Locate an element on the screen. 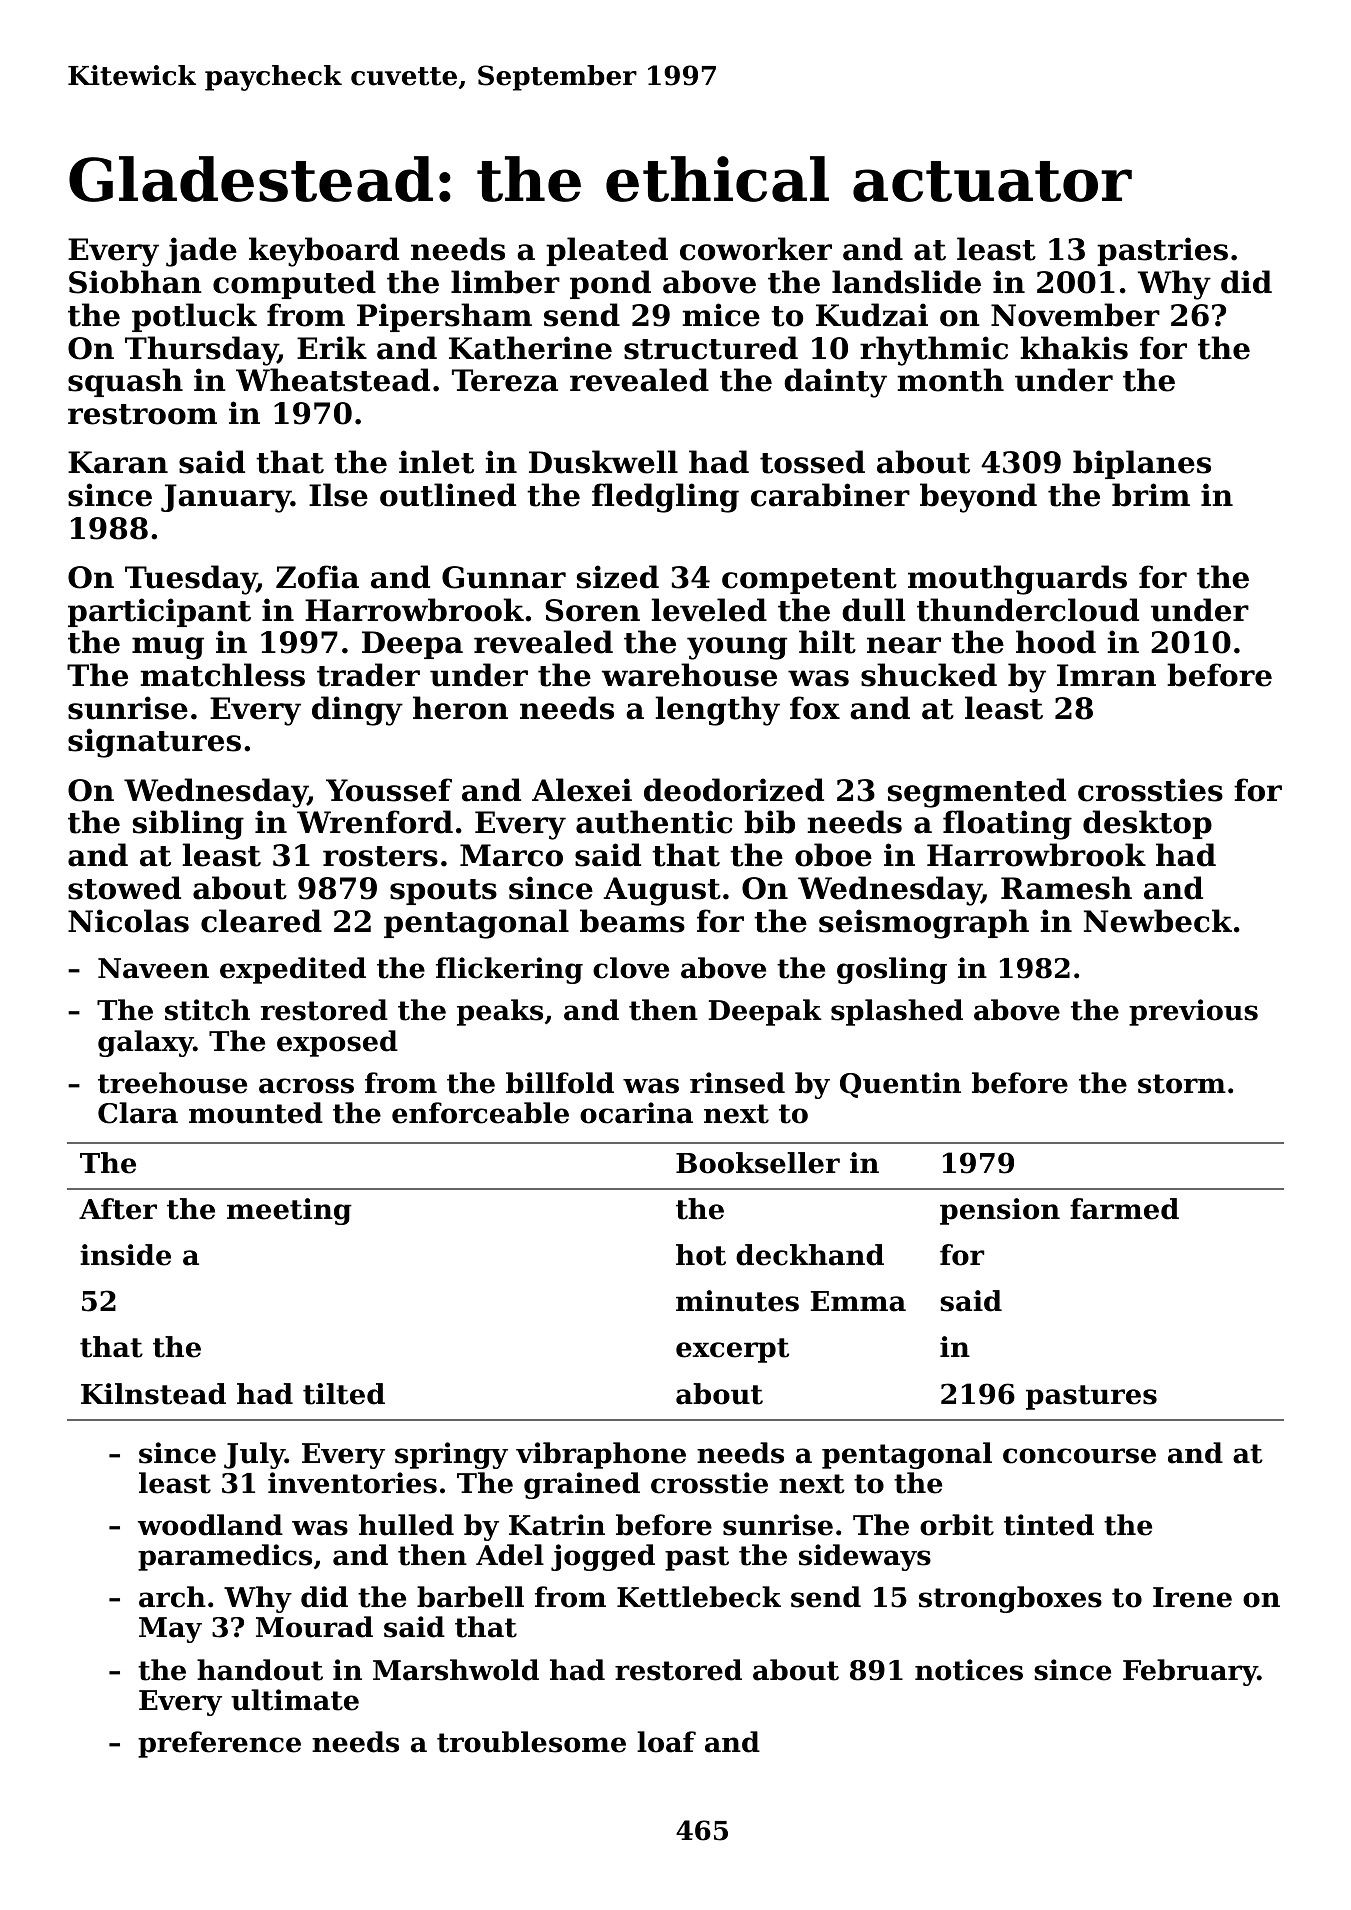 The image size is (1351, 1910). meeting is located at coordinates (289, 1211).
